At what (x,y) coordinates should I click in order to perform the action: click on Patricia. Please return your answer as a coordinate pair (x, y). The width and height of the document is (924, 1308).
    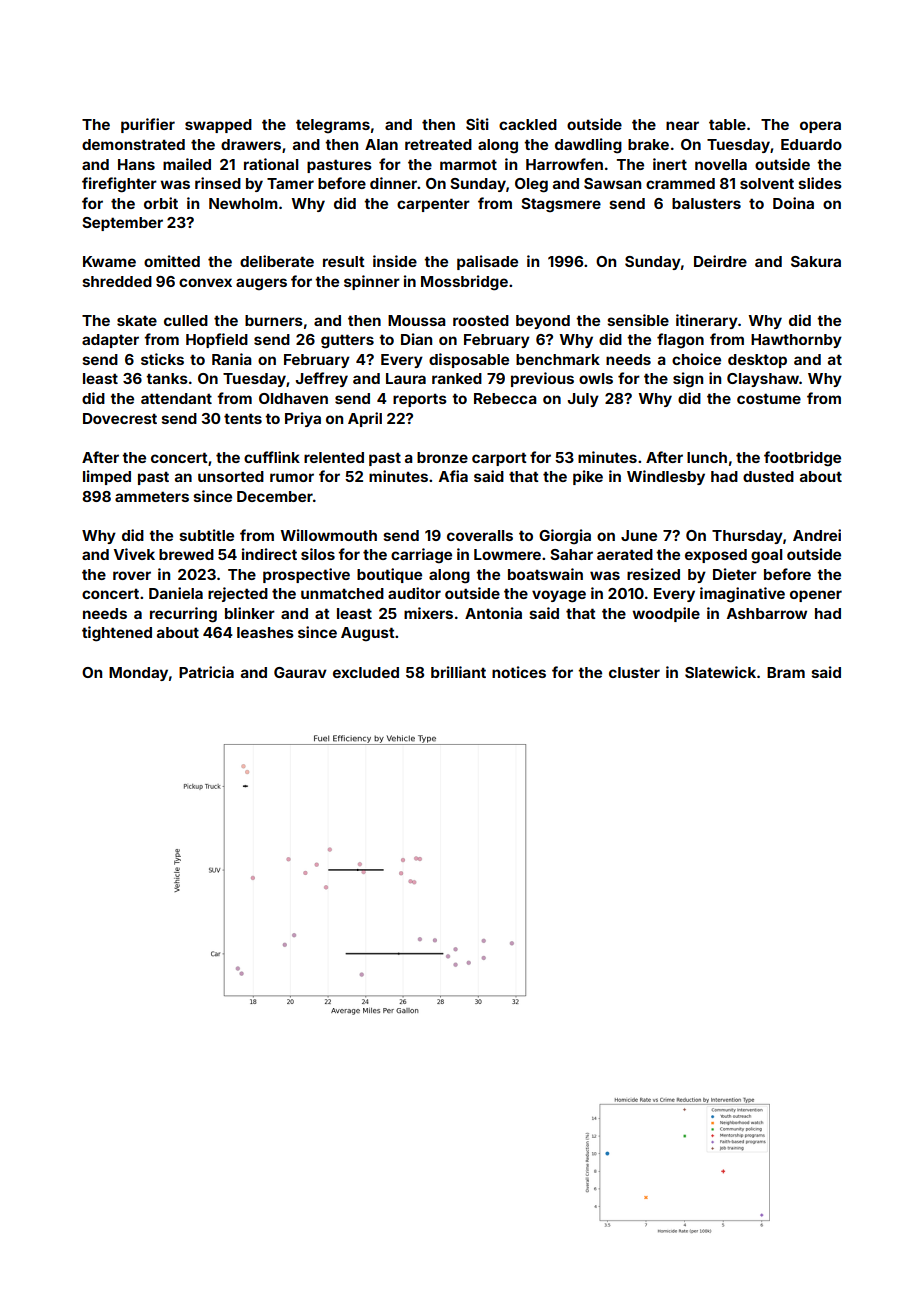
    Looking at the image, I should click on (206, 672).
